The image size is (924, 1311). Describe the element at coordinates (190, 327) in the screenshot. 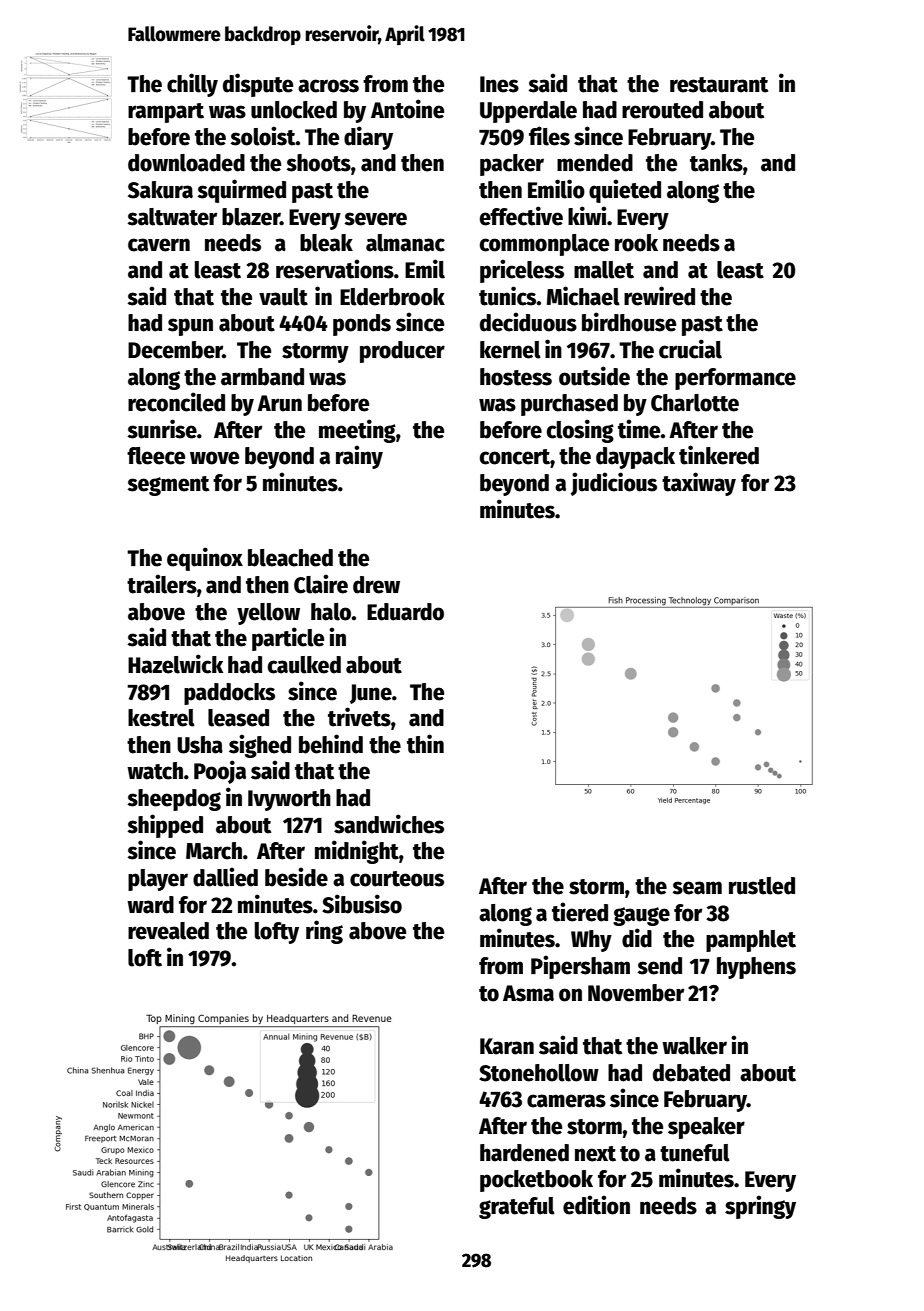

I see `spun` at that location.
